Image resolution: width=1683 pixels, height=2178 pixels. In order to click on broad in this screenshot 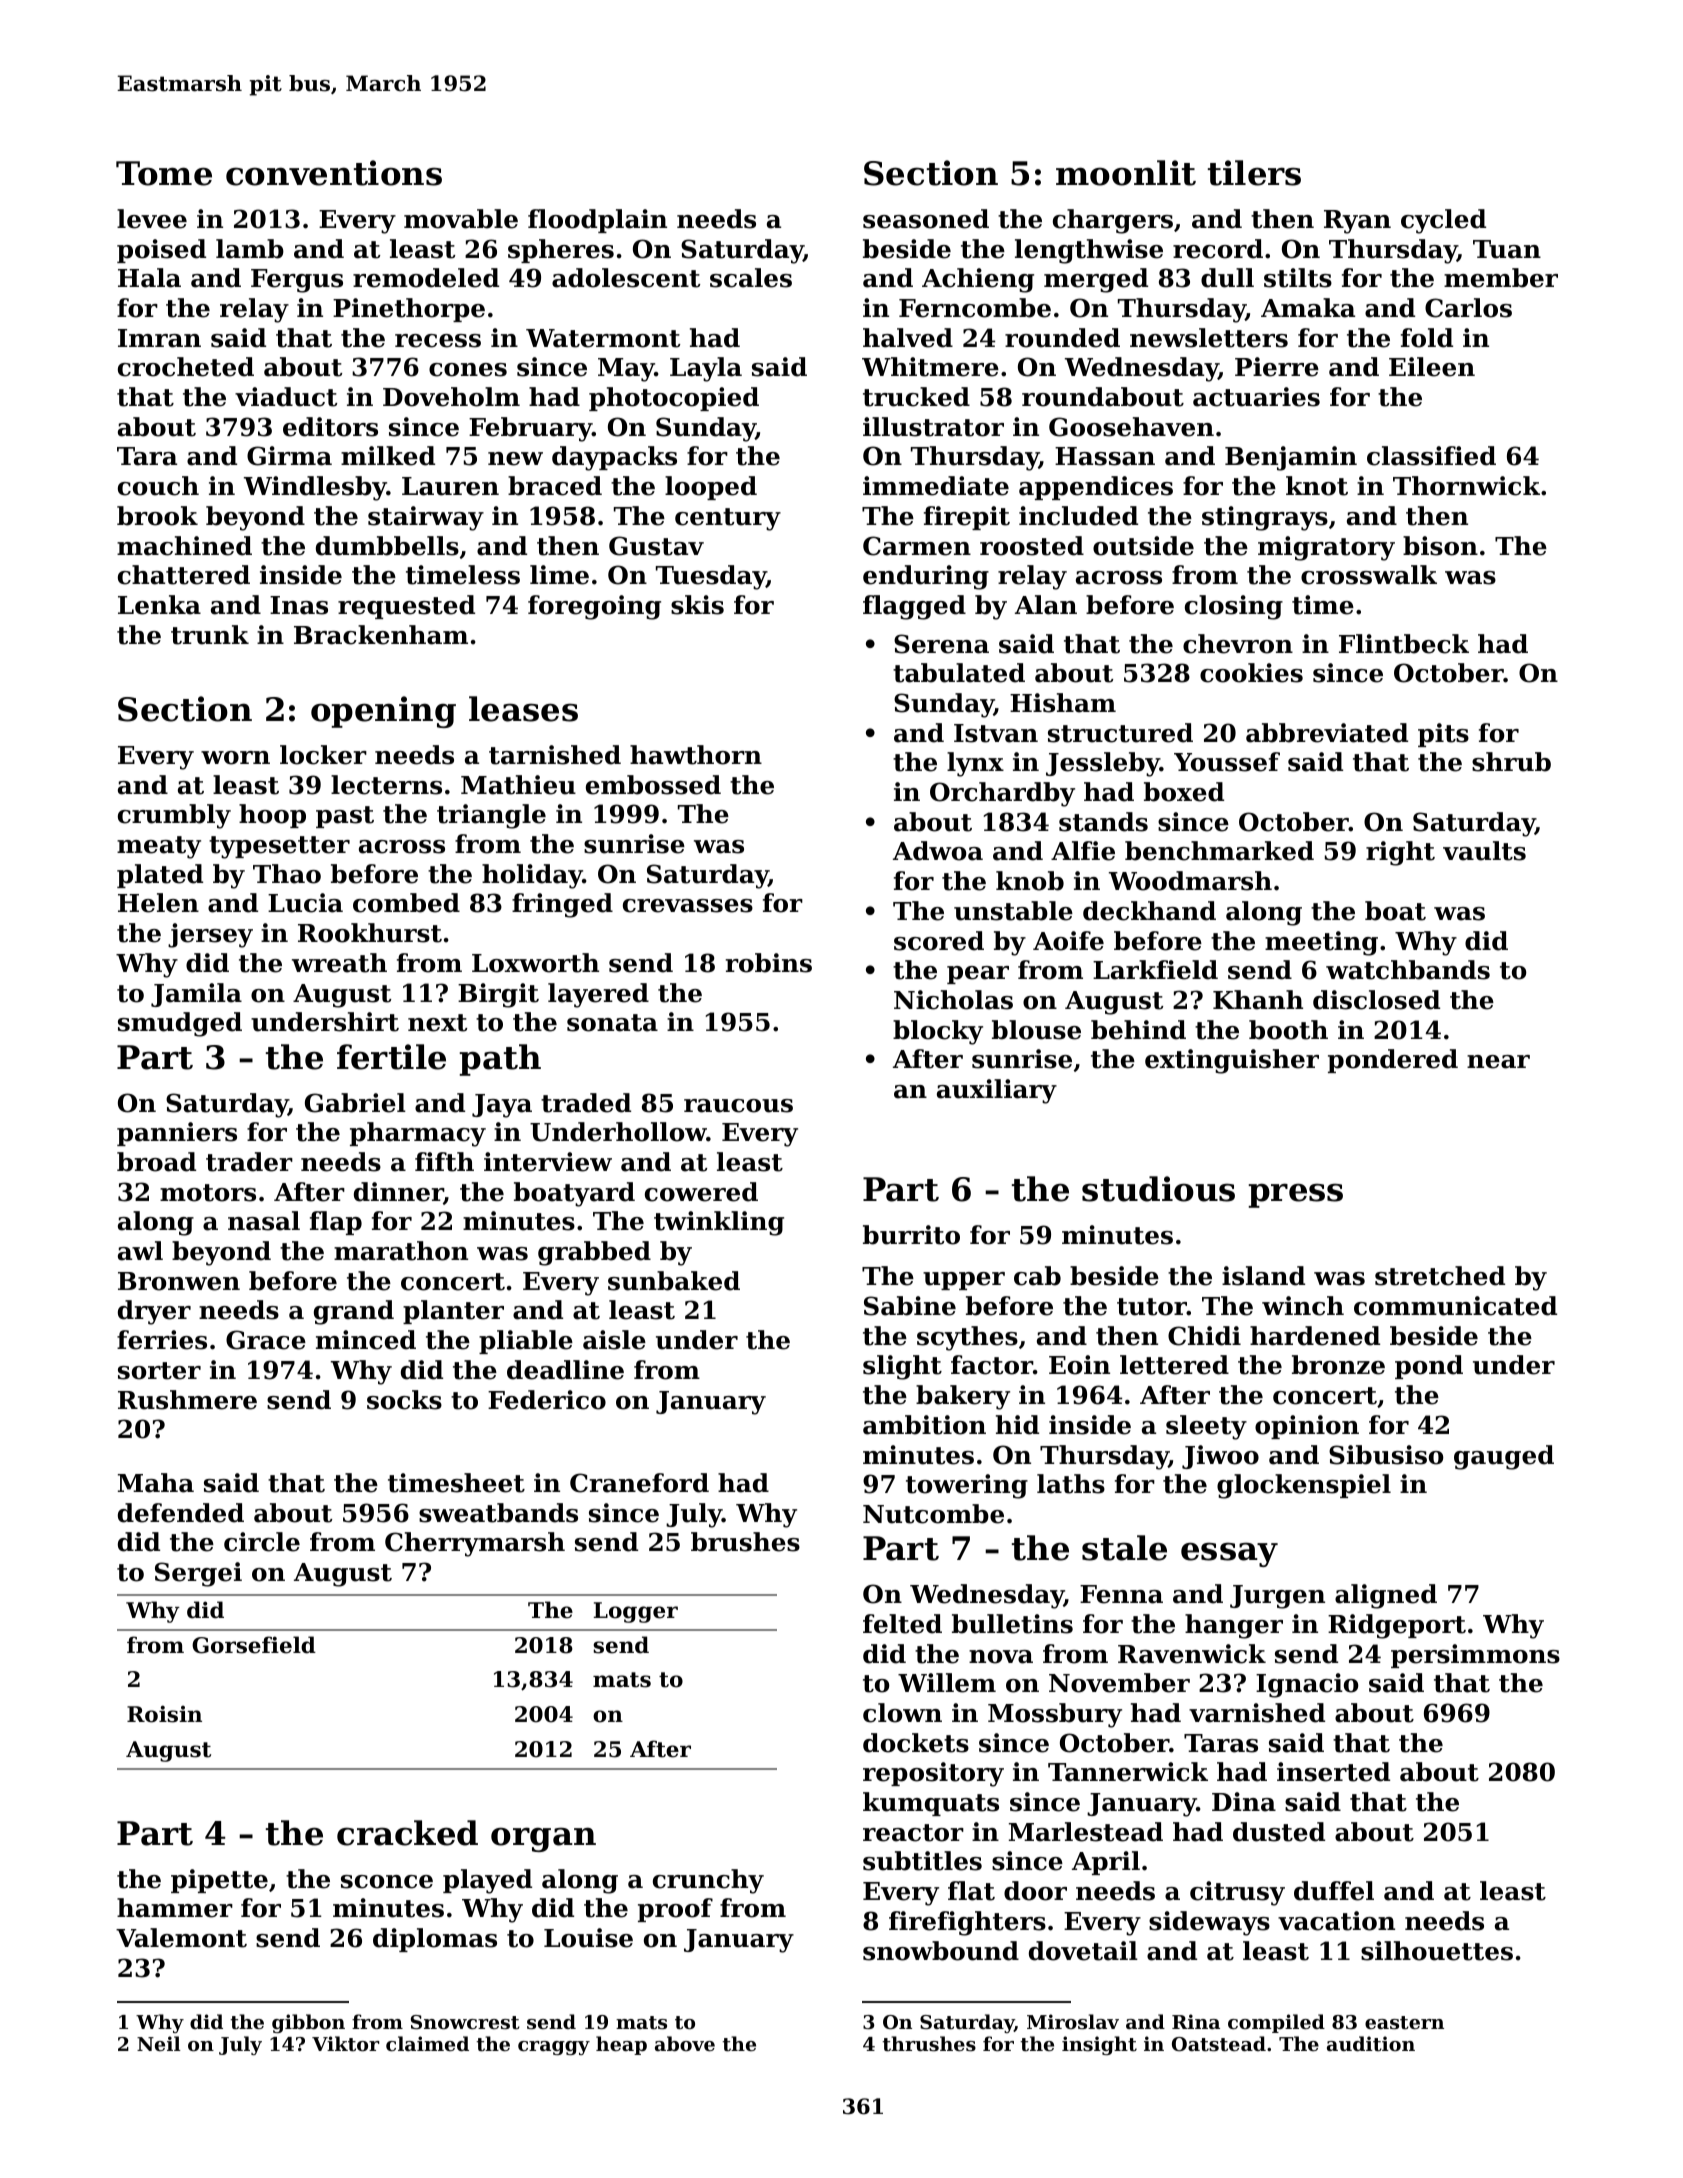, I will do `click(156, 1162)`.
